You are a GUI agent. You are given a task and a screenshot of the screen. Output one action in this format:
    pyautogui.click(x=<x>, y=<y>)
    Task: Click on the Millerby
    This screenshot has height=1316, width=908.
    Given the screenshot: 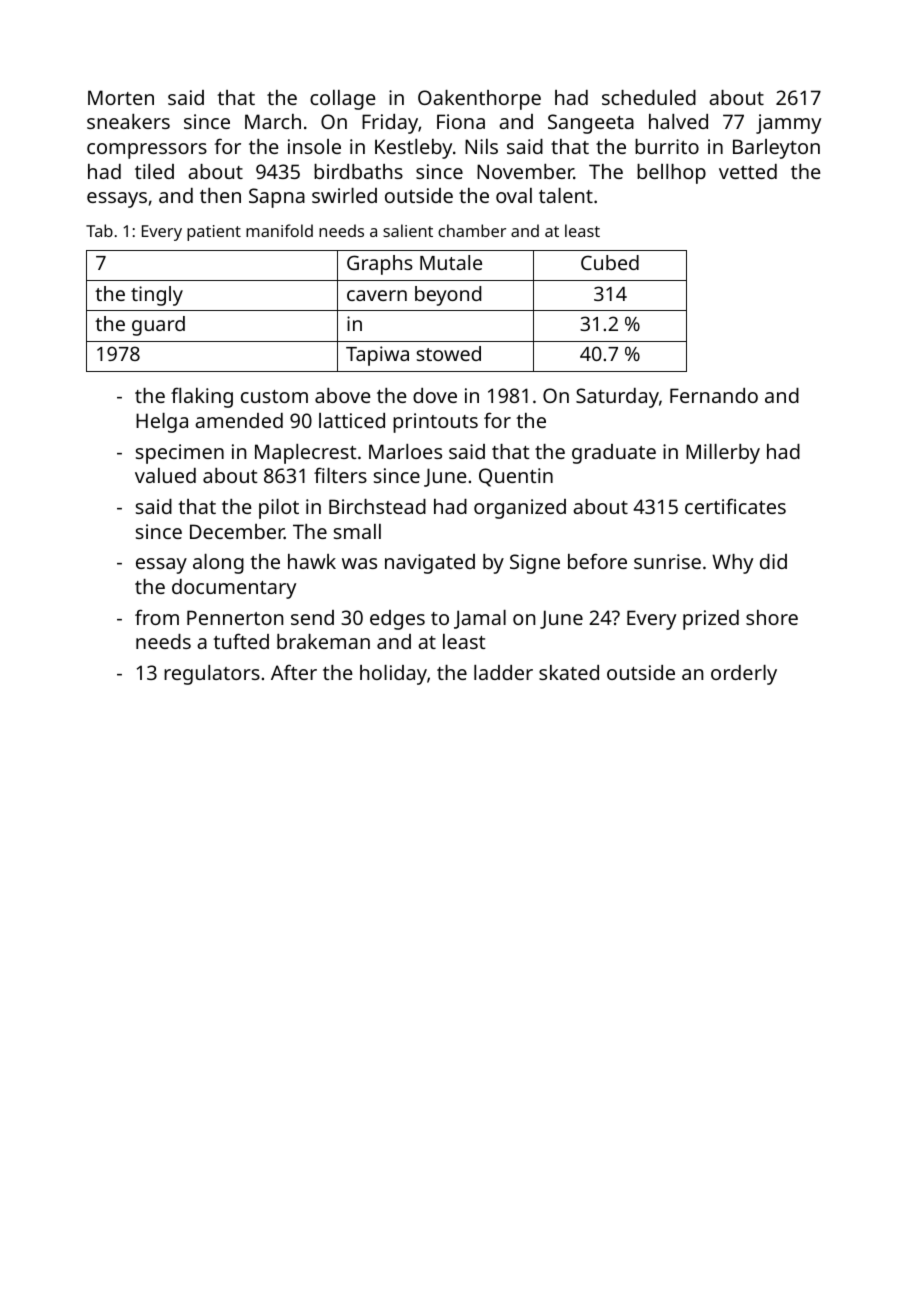 What is the action you would take?
    pyautogui.click(x=723, y=454)
